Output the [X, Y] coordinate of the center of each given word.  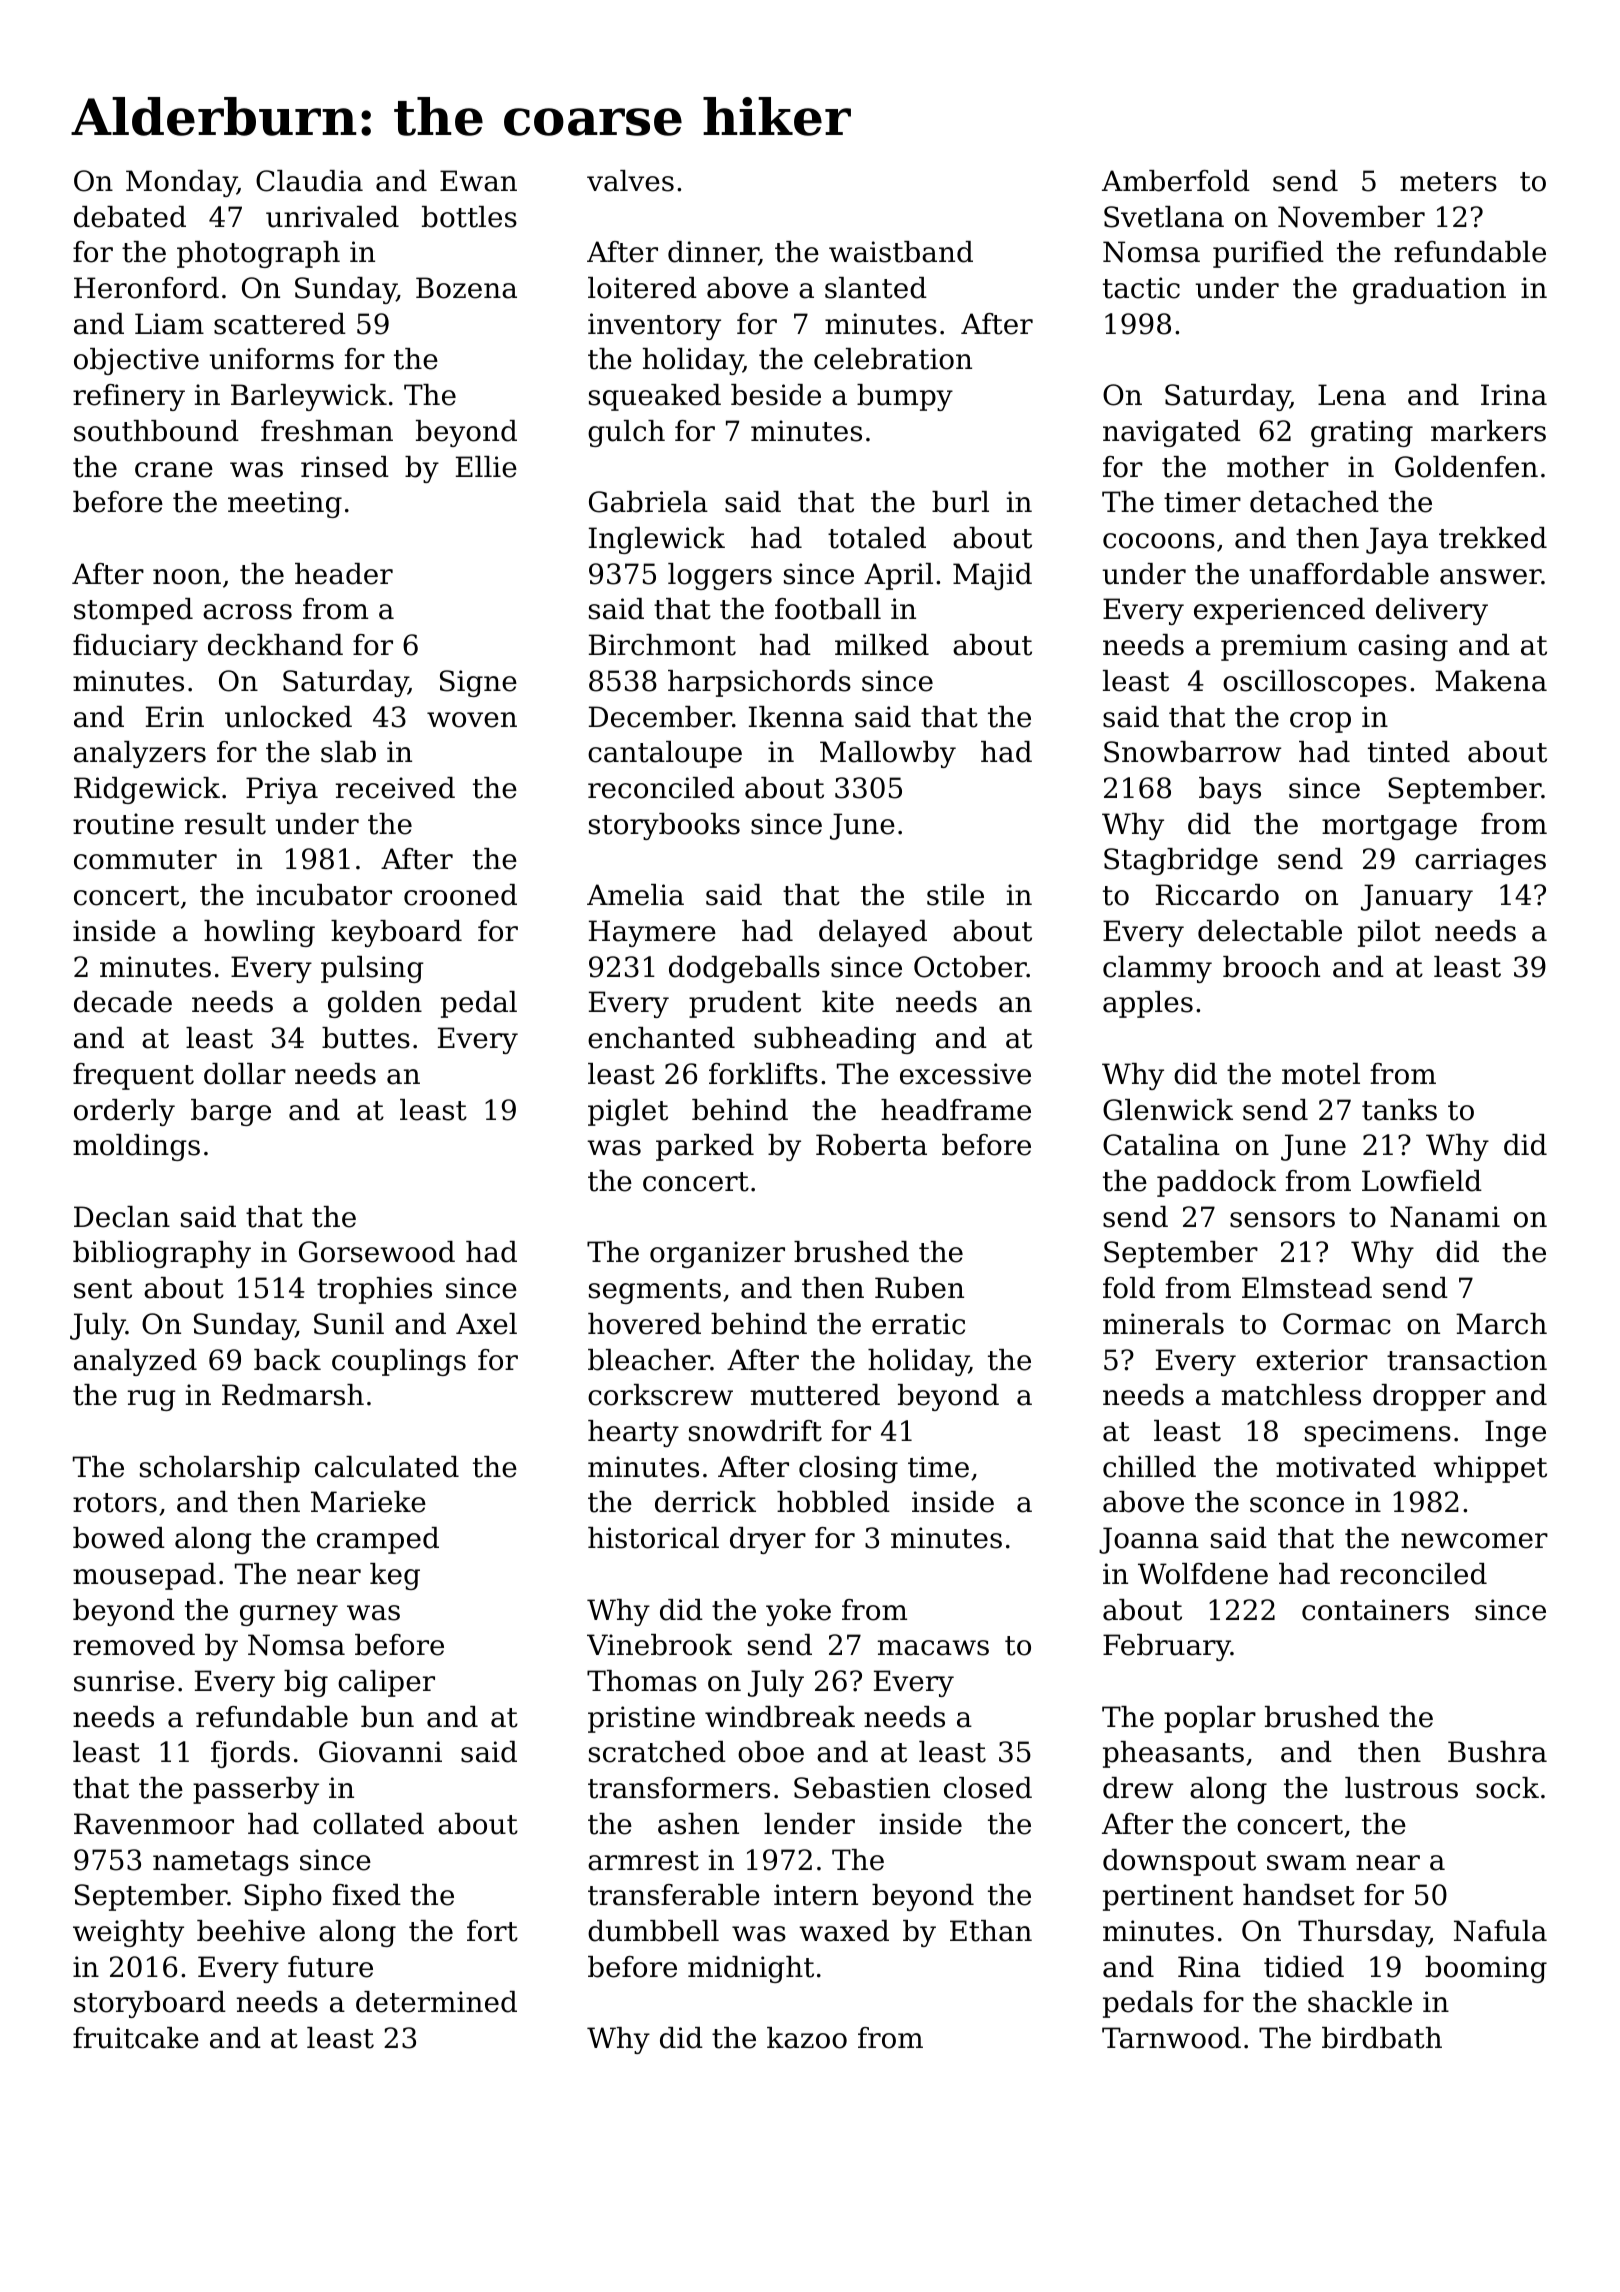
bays [1230, 790]
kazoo [807, 2038]
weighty [128, 1933]
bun [387, 1717]
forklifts [763, 1074]
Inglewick [657, 540]
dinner [713, 253]
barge [231, 1112]
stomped [133, 611]
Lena [1352, 395]
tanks [1399, 1110]
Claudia [309, 181]
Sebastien [862, 1788]
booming [1486, 1969]
